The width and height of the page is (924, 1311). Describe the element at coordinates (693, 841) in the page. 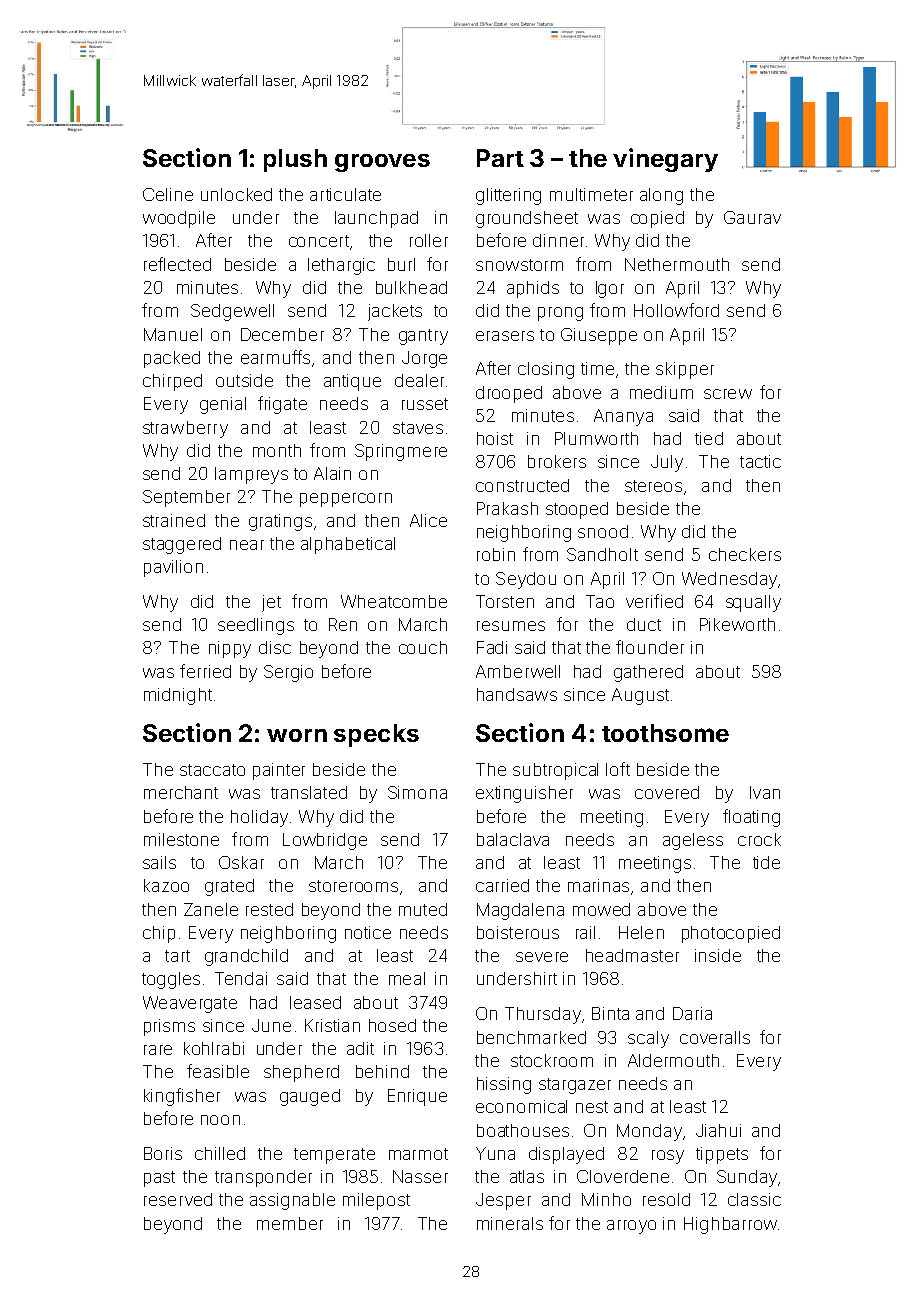

I see `ageless` at that location.
